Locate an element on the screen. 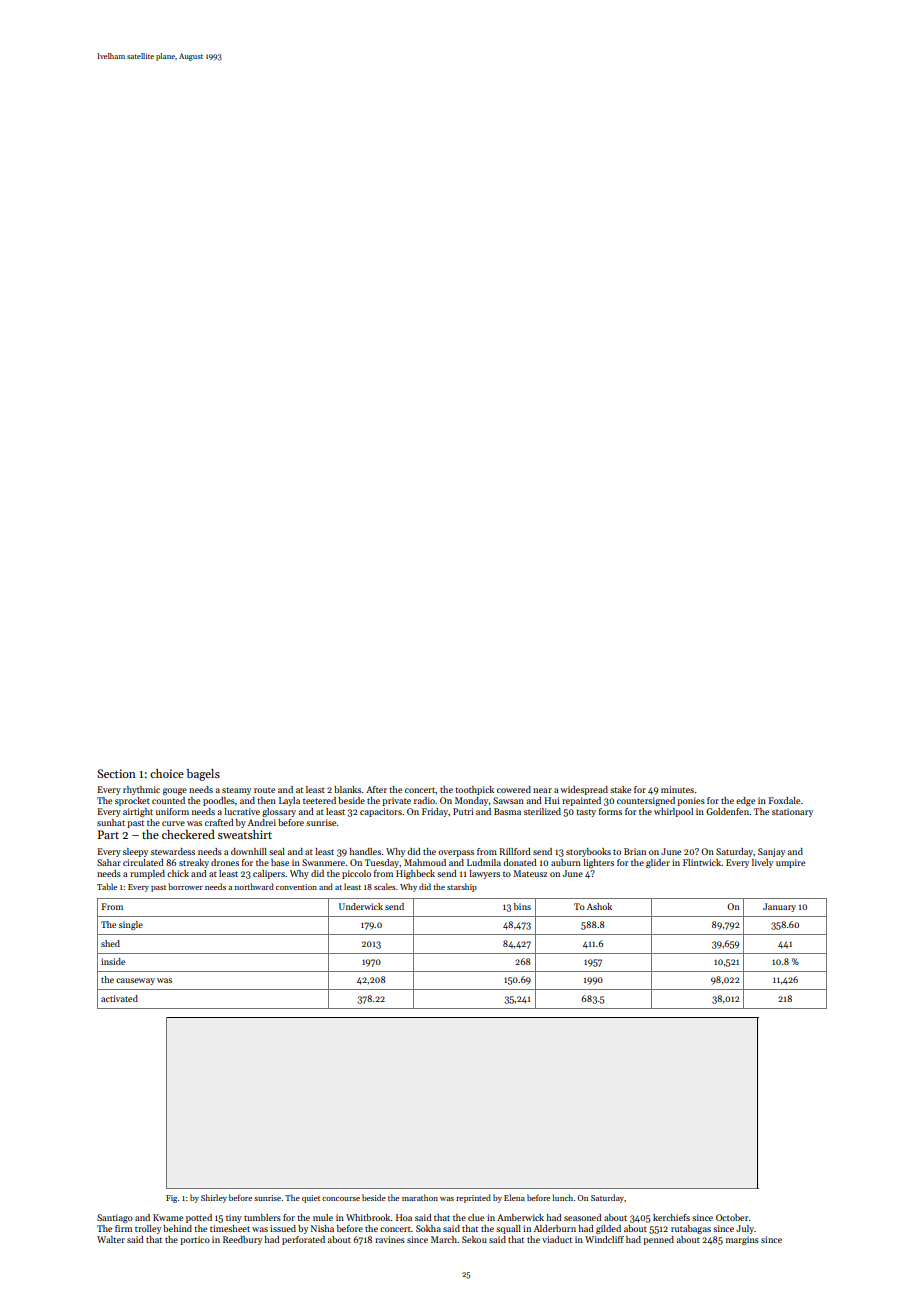 The image size is (924, 1308). capacitors is located at coordinates (381, 812).
